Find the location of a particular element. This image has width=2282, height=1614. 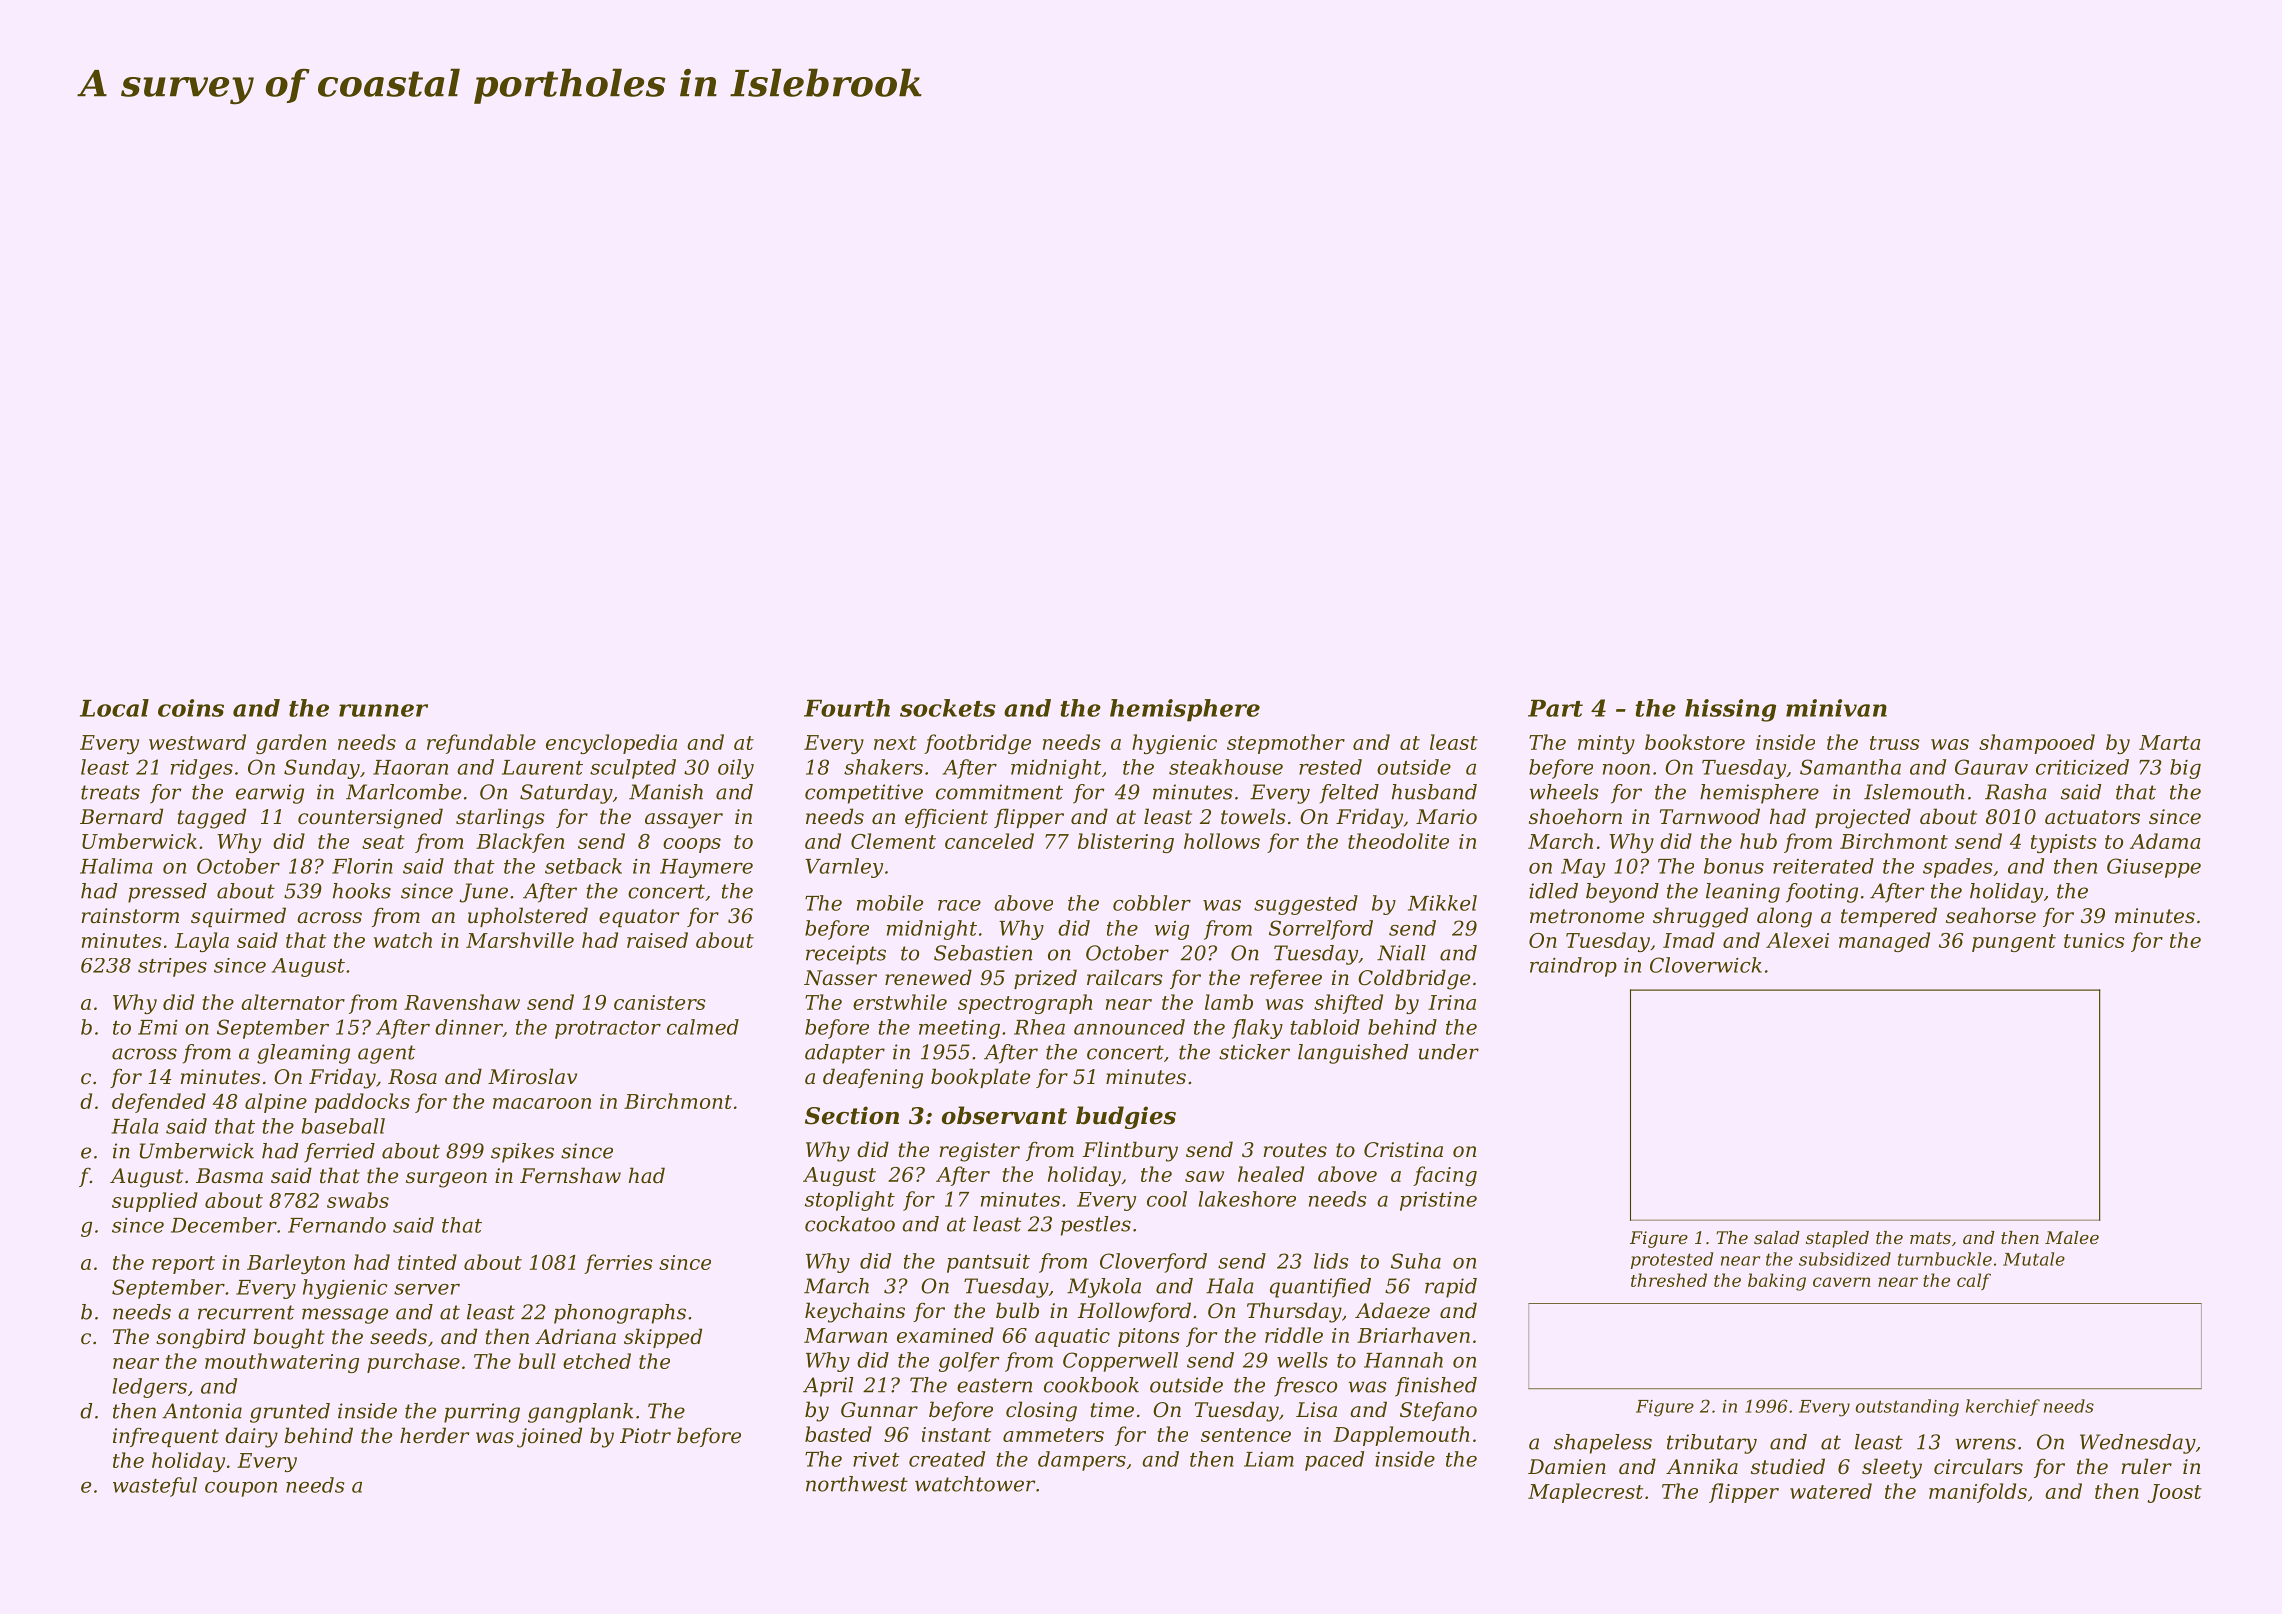

refundable is located at coordinates (481, 744).
